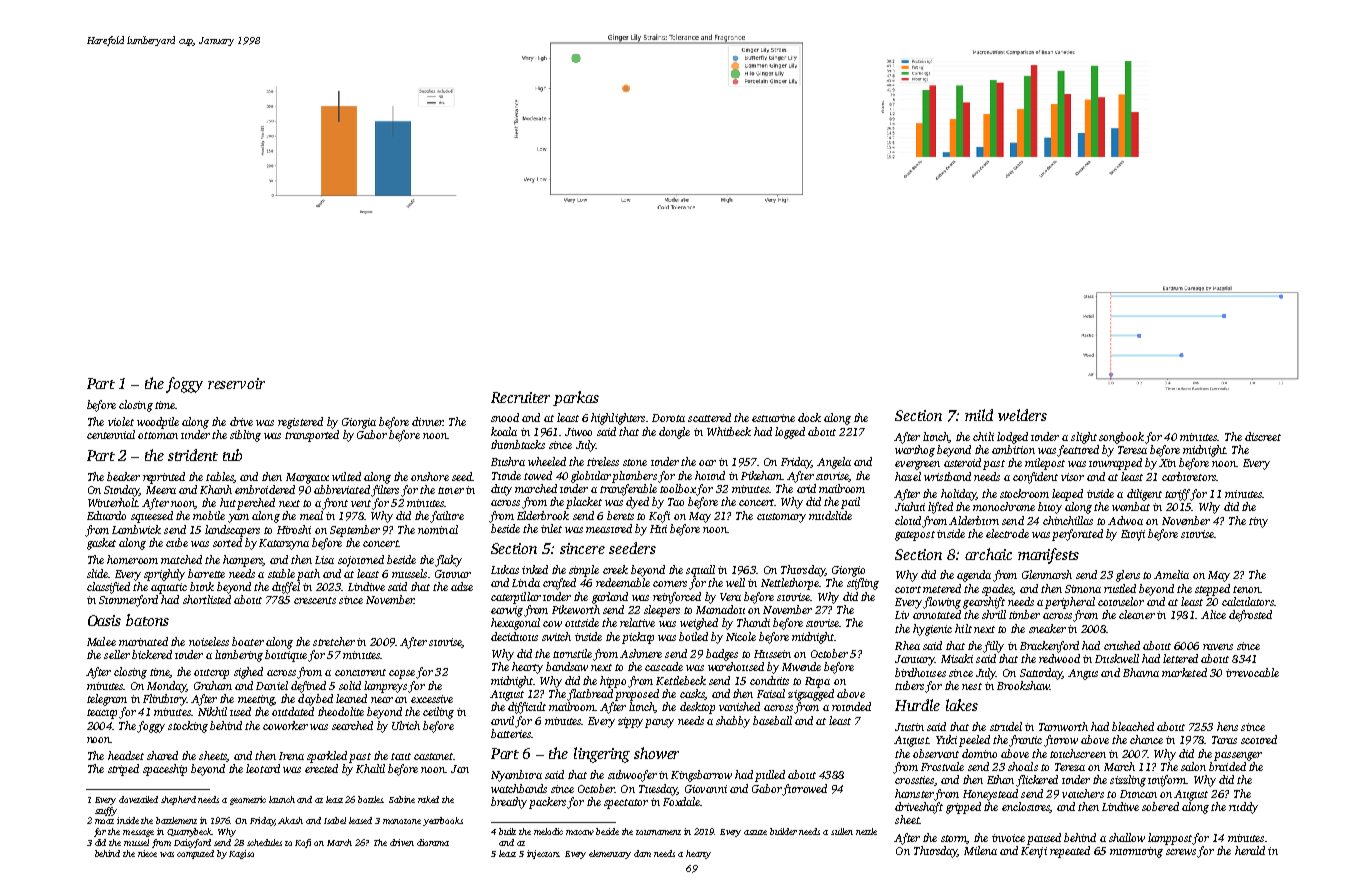  Describe the element at coordinates (207, 599) in the screenshot. I see `shortlisted` at that location.
